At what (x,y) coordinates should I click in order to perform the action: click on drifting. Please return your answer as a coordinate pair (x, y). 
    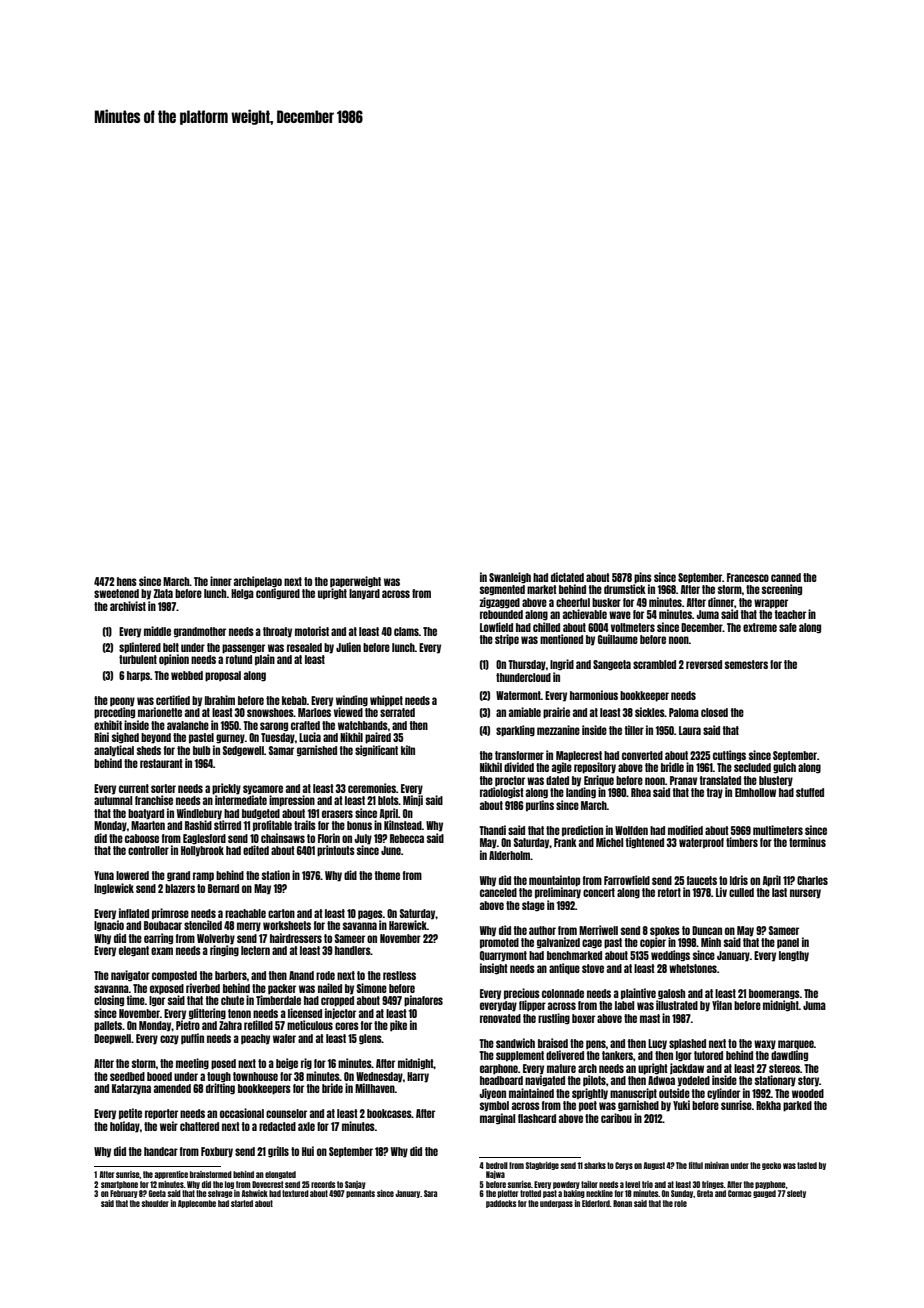
    Looking at the image, I should click on (220, 1089).
